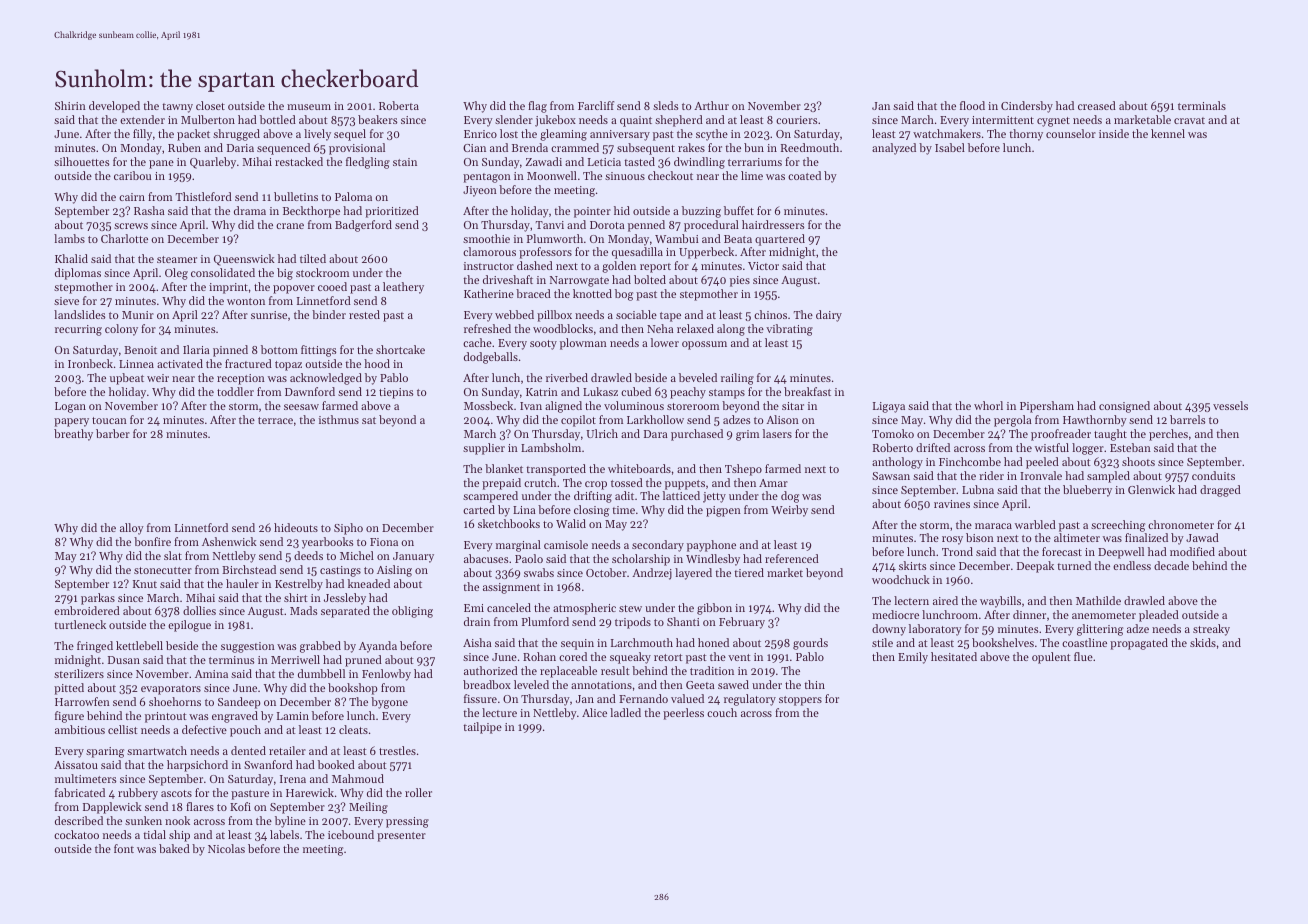 This page has width=1308, height=924. What do you see at coordinates (711, 105) in the page?
I see `Arthur` at bounding box center [711, 105].
